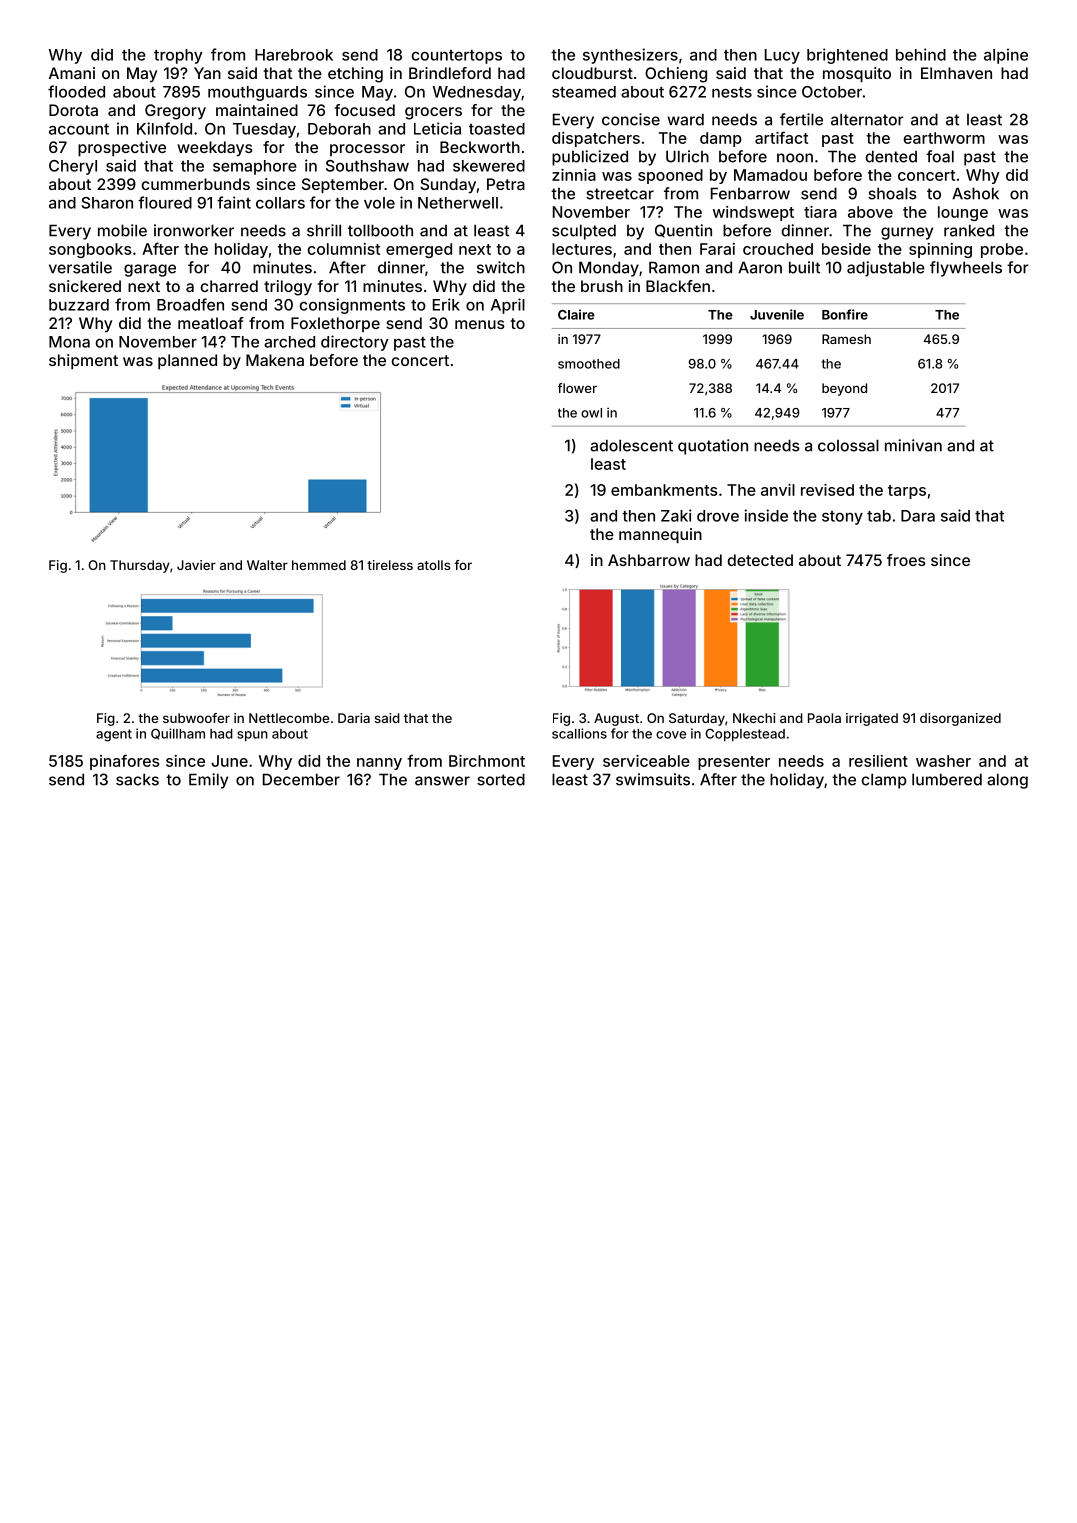  Describe the element at coordinates (602, 286) in the screenshot. I see `brush` at that location.
